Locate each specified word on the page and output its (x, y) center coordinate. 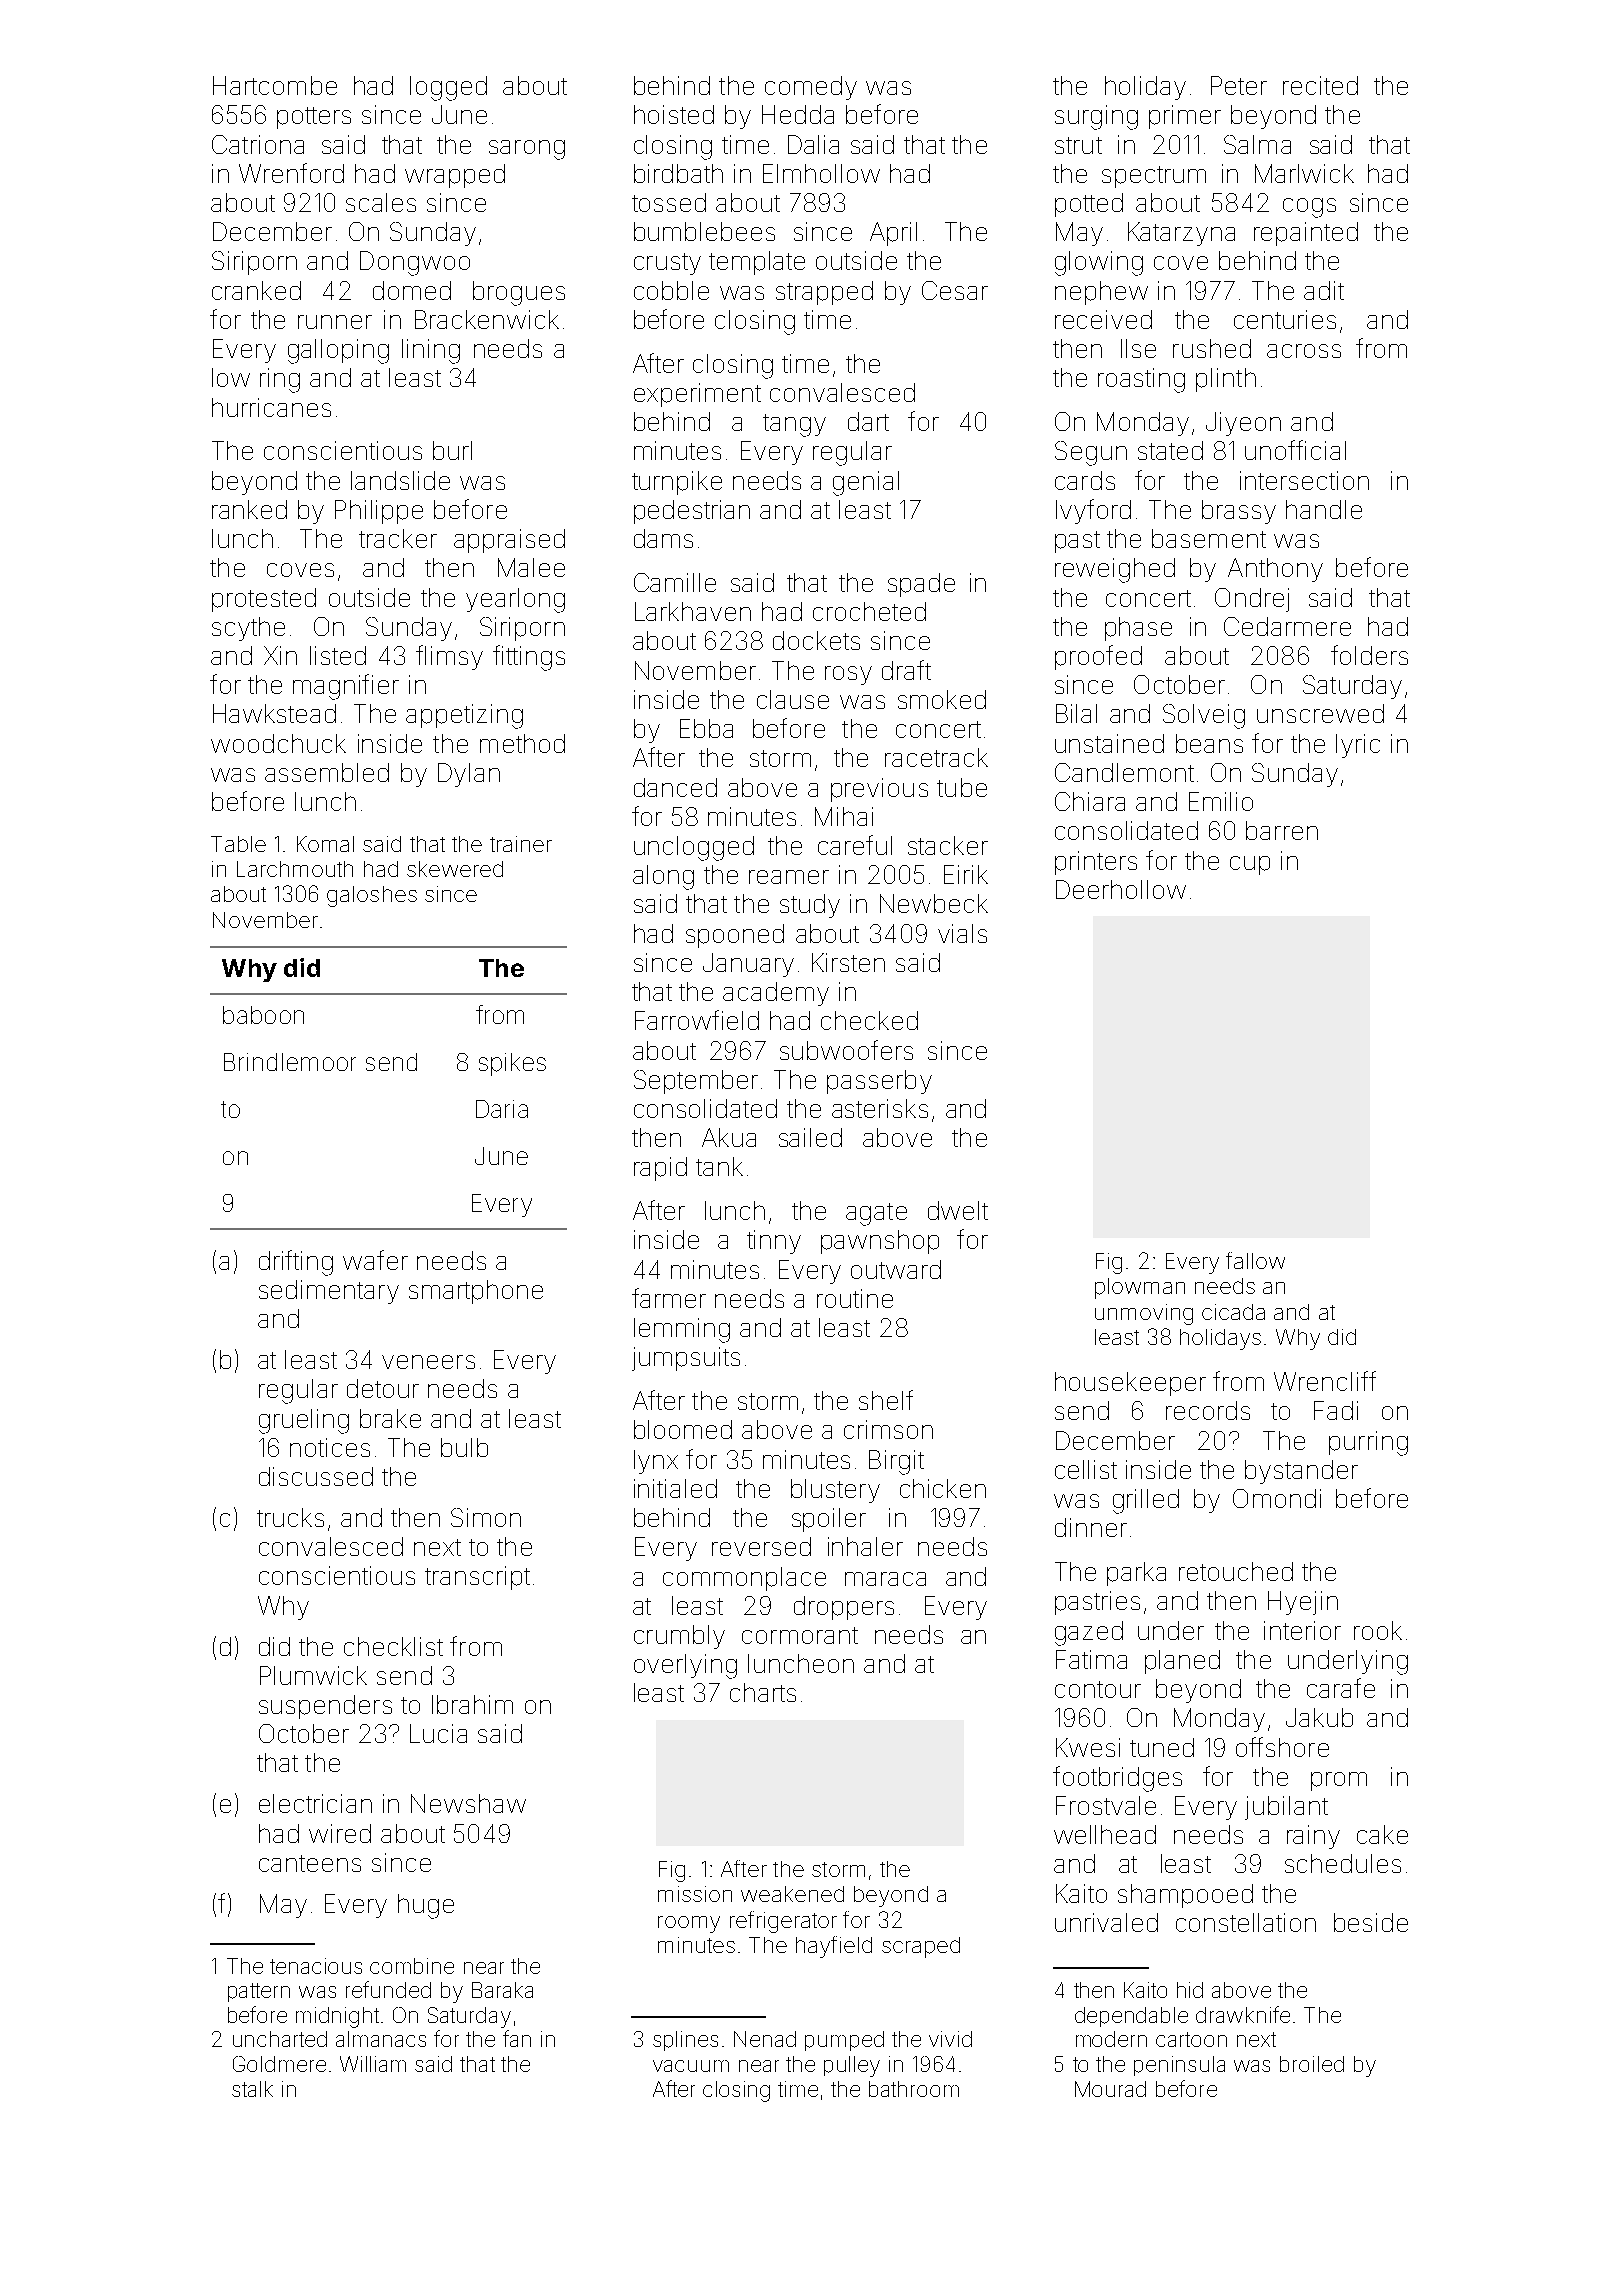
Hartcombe (275, 85)
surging (1096, 117)
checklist (393, 1646)
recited (1320, 85)
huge (426, 1906)
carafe (1341, 1688)
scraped (921, 1947)
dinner (1091, 1527)
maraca (885, 1579)
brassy (1239, 512)
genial (866, 483)
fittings (529, 658)
